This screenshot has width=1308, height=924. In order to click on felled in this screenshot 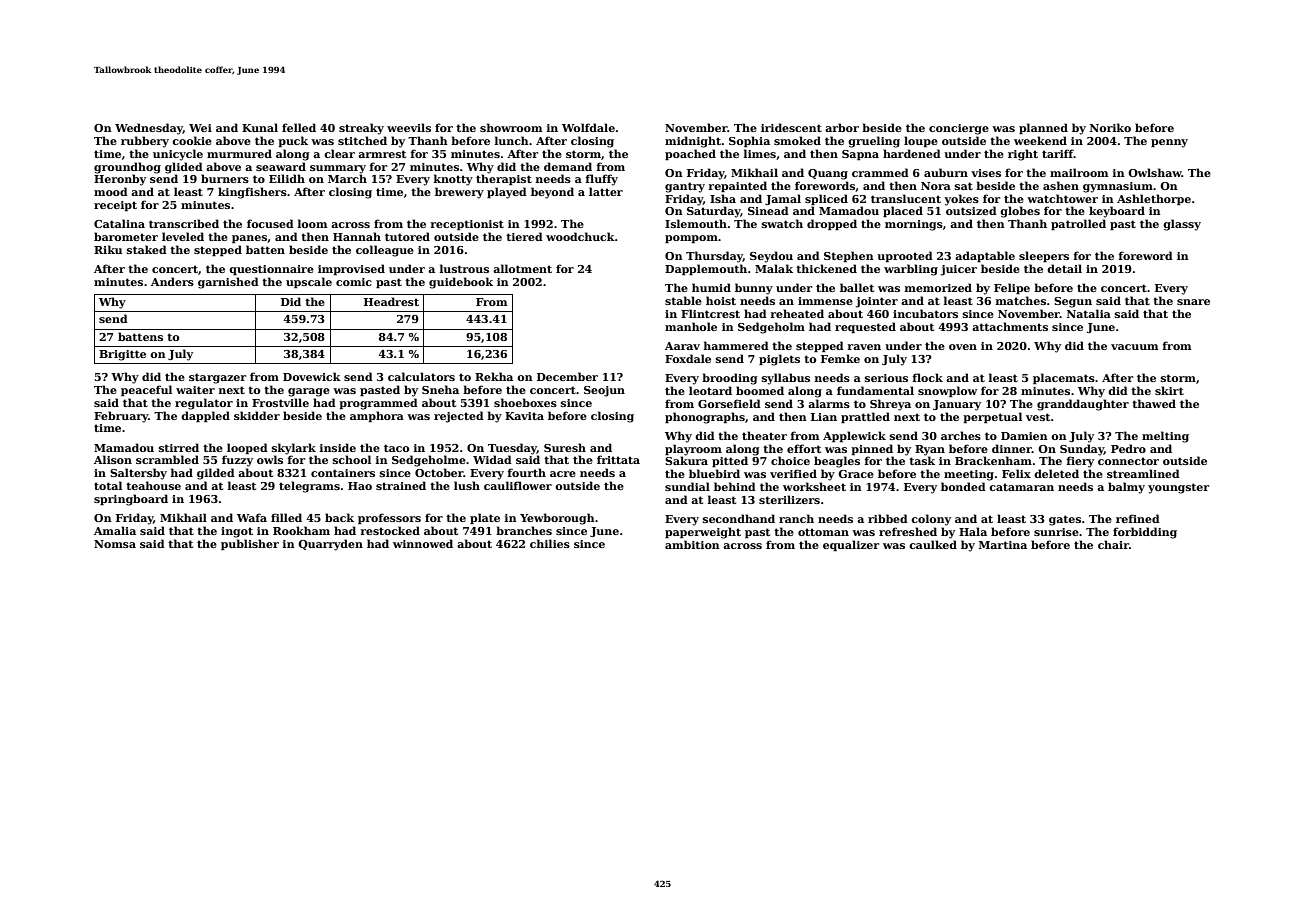, I will do `click(299, 127)`.
